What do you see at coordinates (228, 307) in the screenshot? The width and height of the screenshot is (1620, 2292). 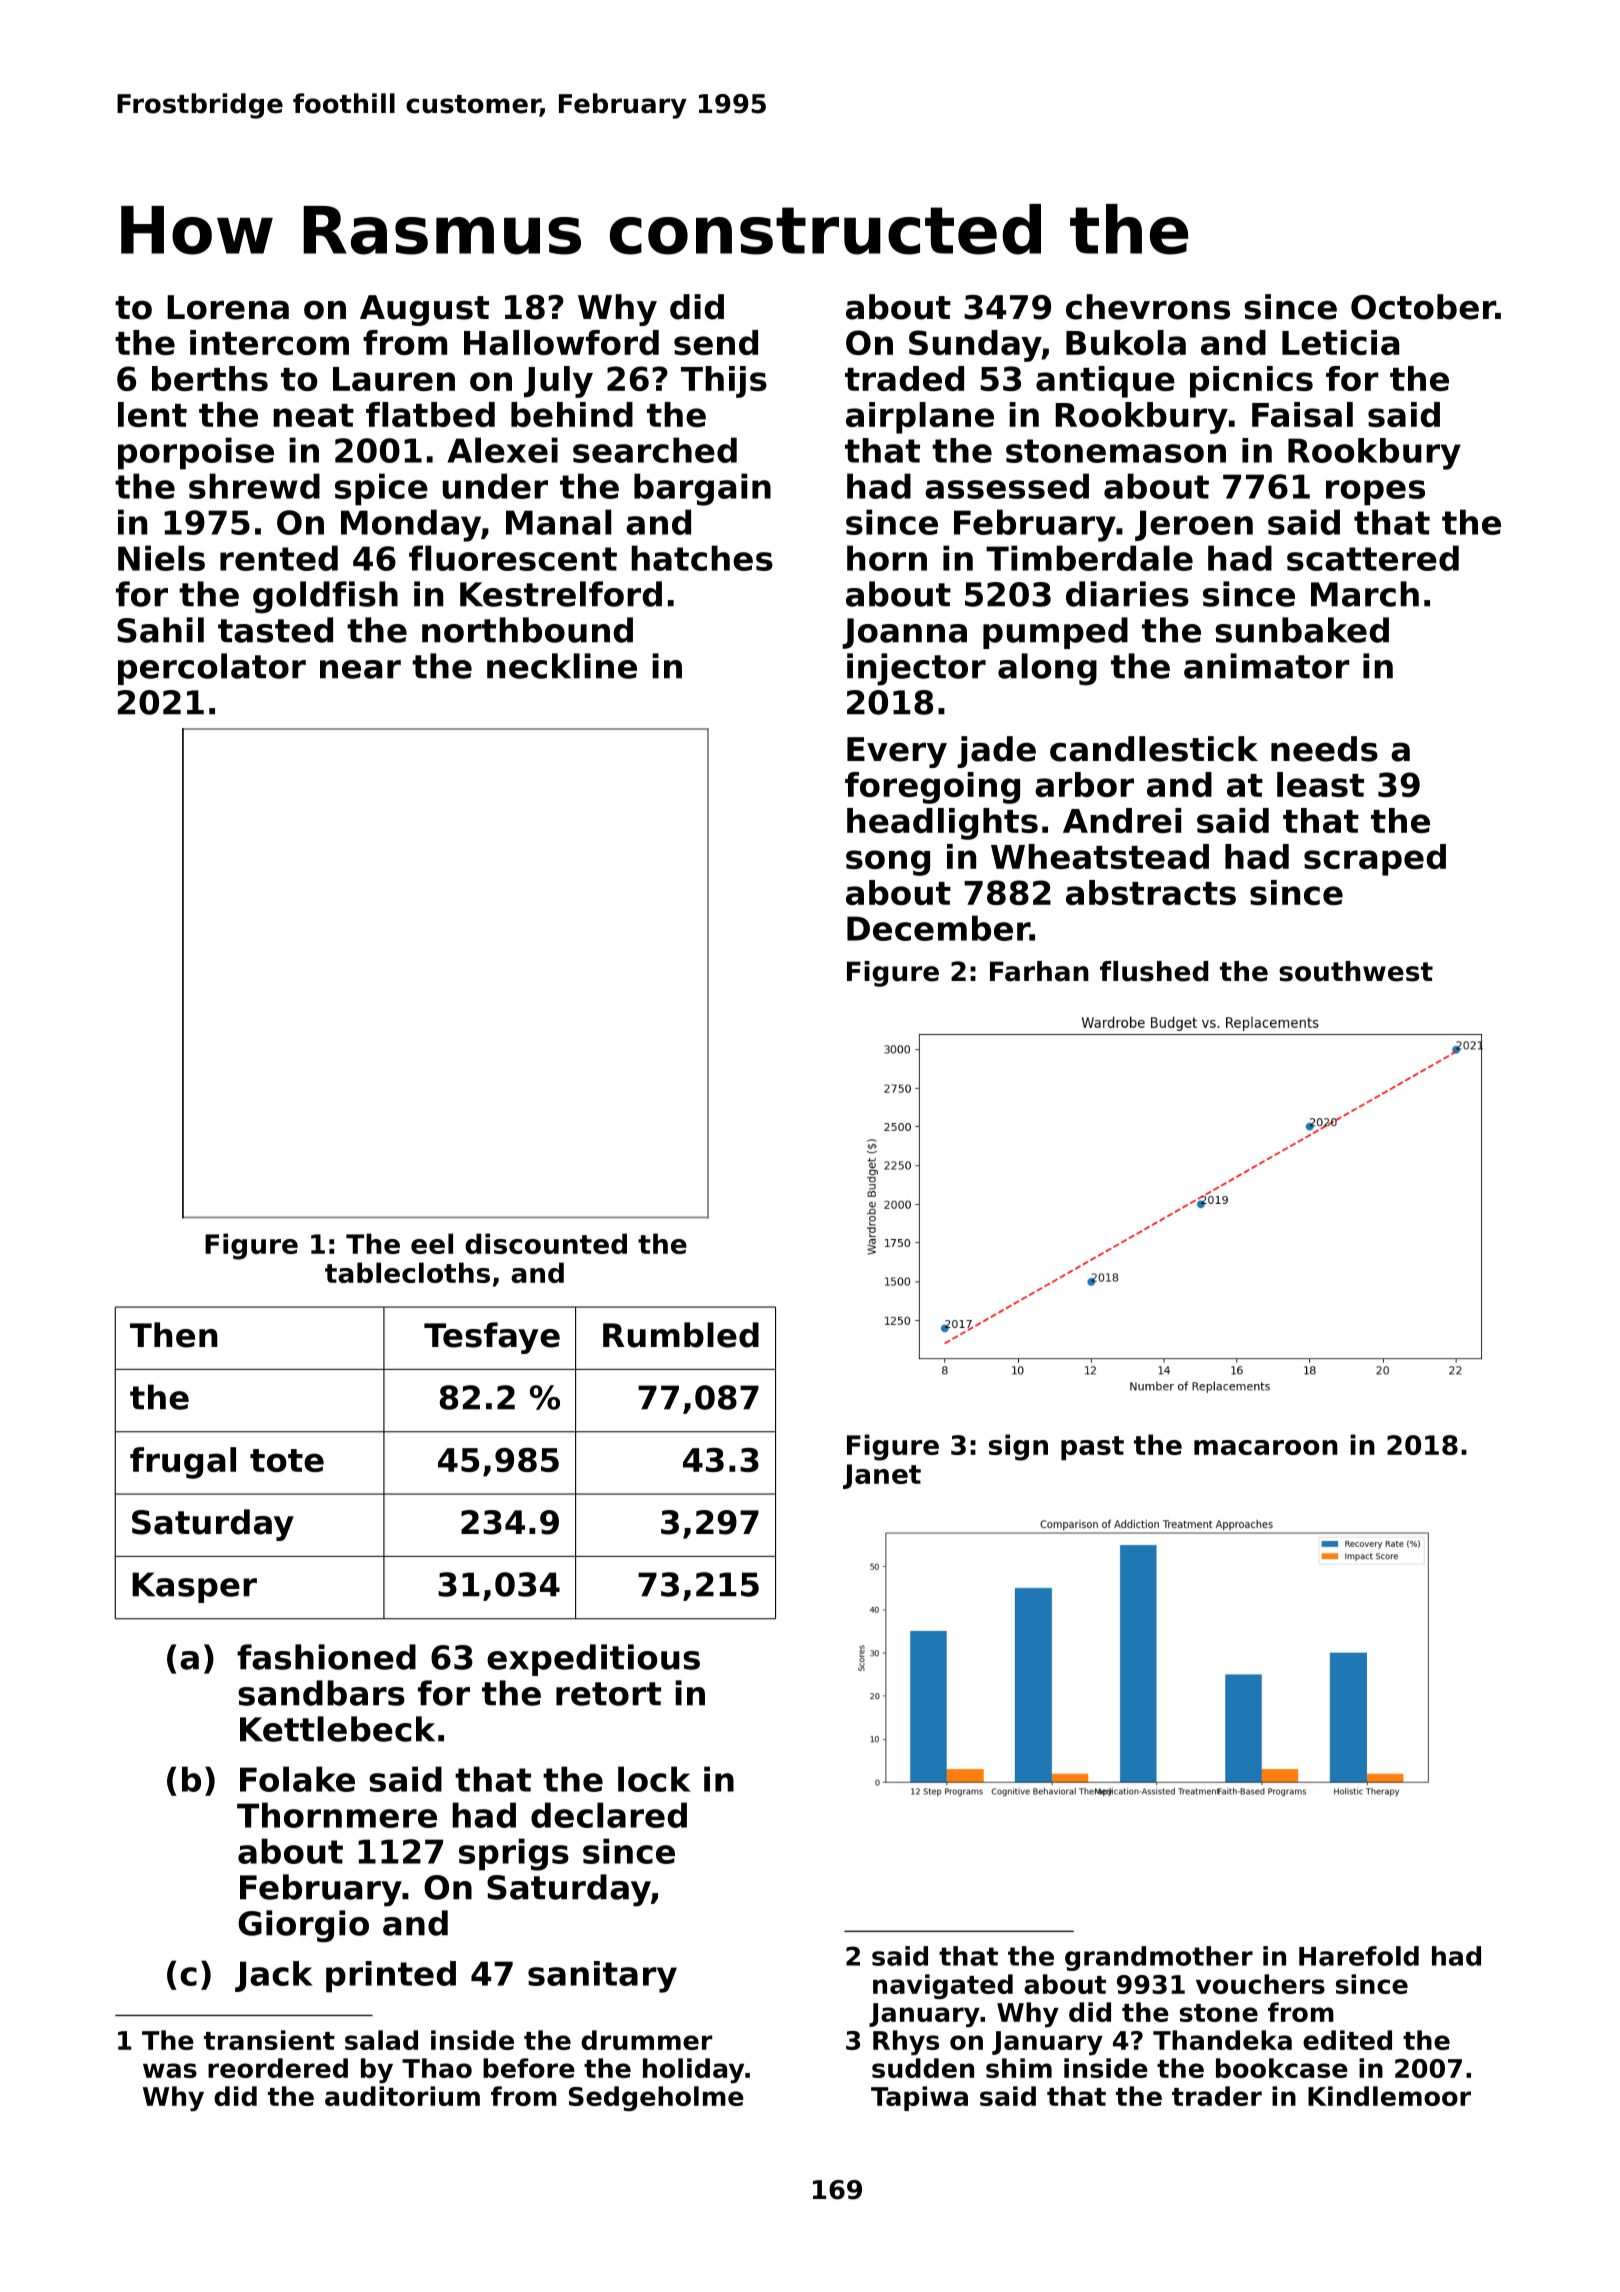 I see `Lorena` at bounding box center [228, 307].
